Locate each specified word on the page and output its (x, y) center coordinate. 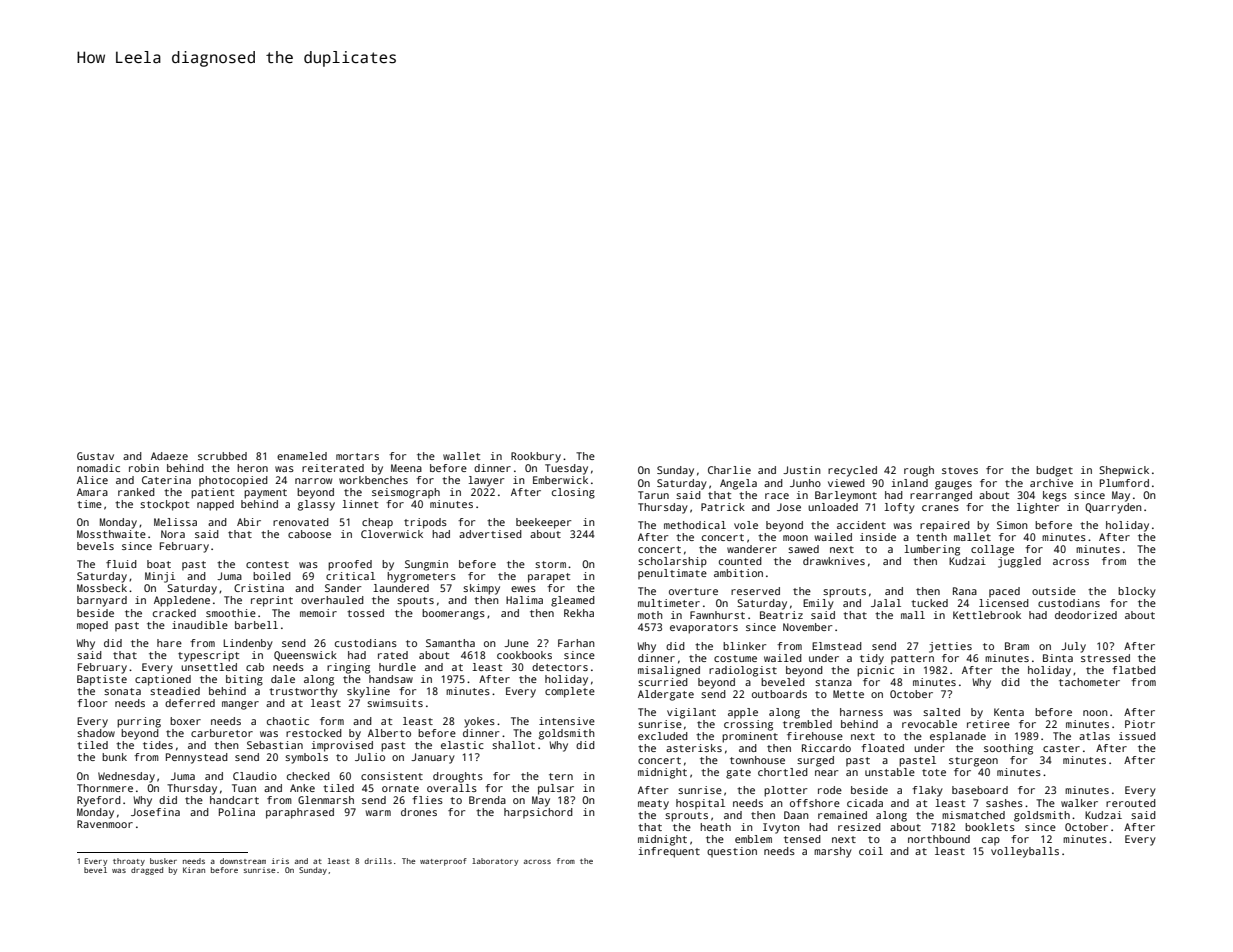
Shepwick (1124, 471)
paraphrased (300, 813)
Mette (848, 694)
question (732, 852)
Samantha (450, 643)
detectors (560, 667)
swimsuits (395, 703)
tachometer (1089, 682)
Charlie (729, 470)
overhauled (332, 600)
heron (252, 468)
